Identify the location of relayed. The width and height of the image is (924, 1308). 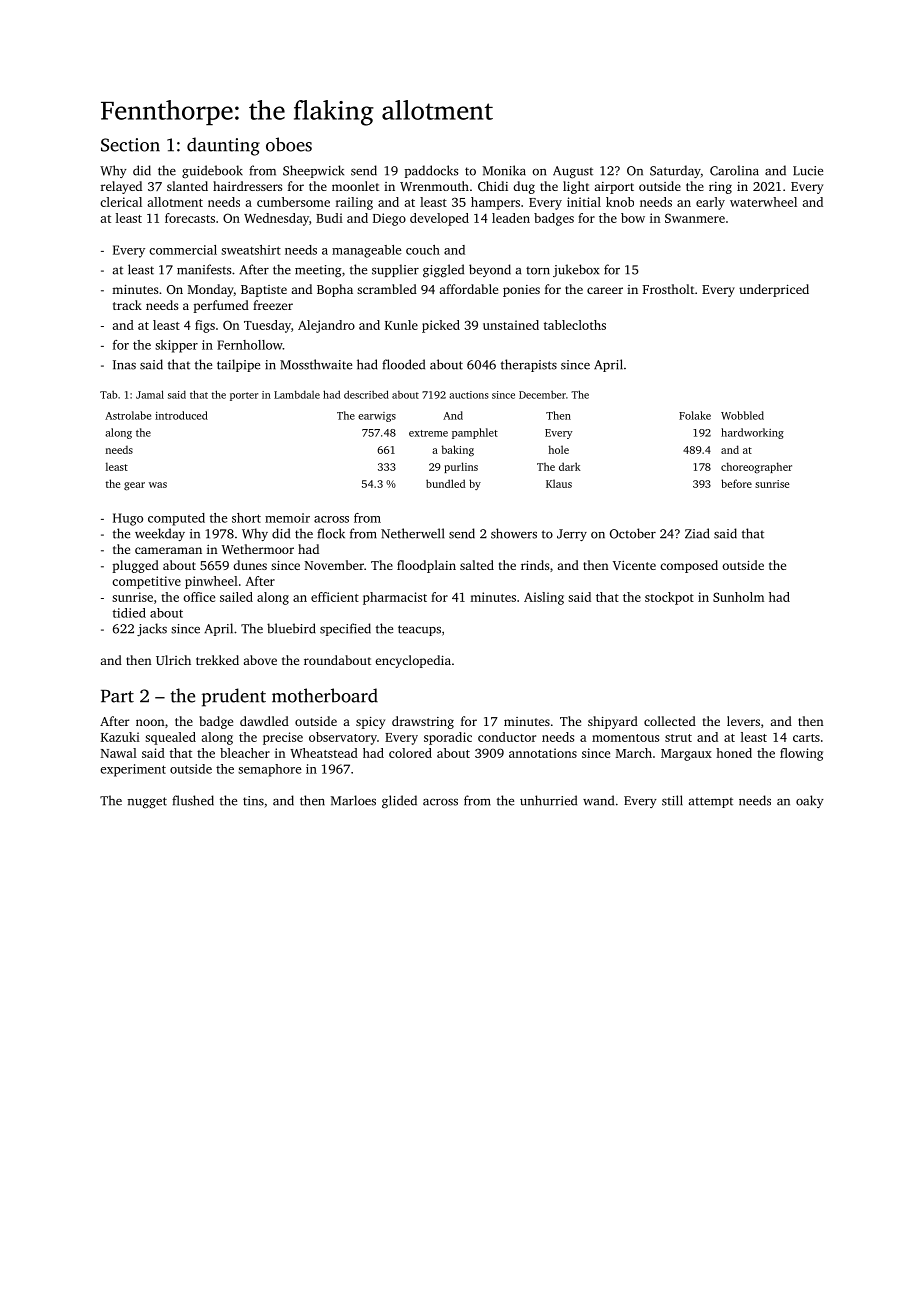
(121, 187).
